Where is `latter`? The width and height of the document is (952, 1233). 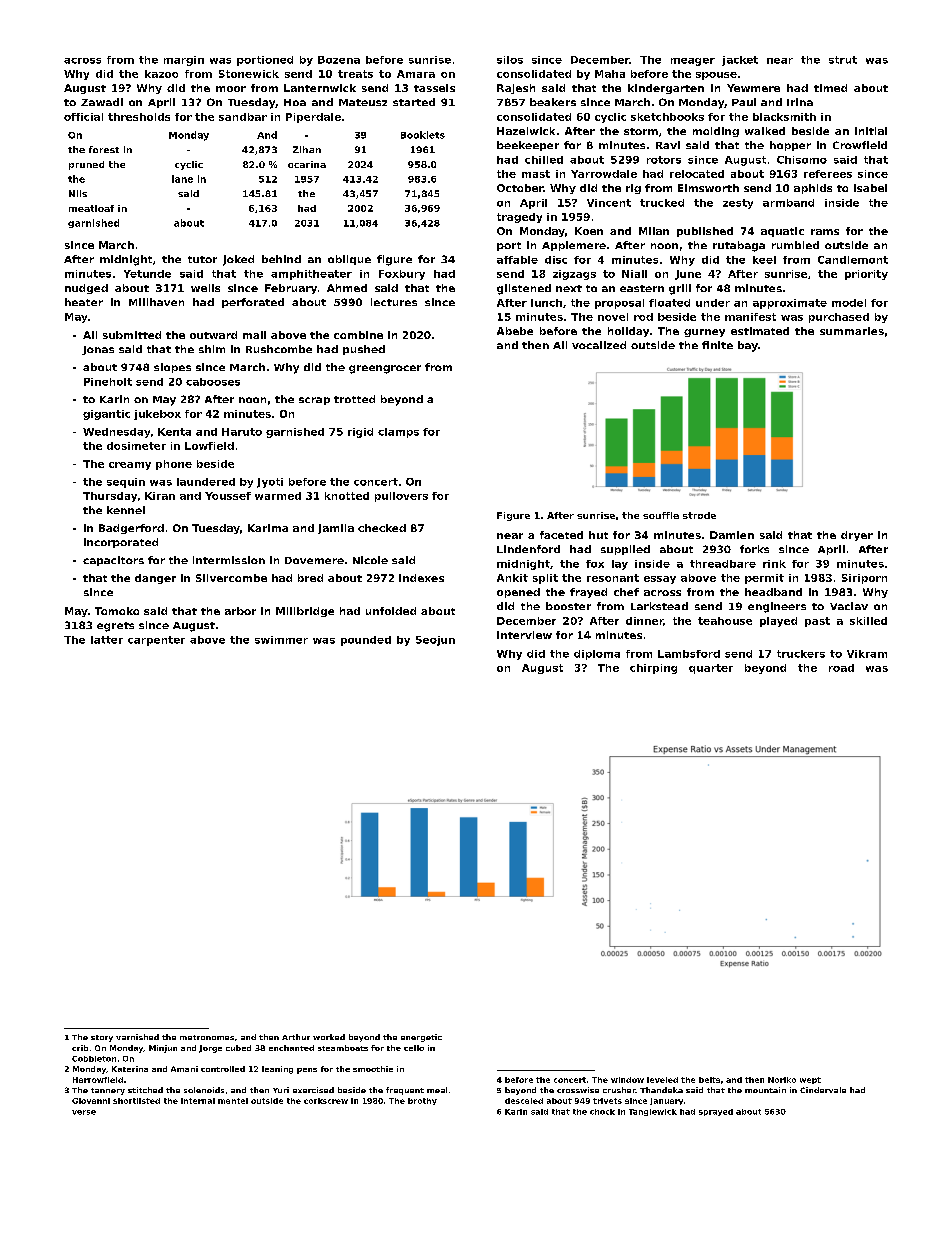 latter is located at coordinates (107, 640).
